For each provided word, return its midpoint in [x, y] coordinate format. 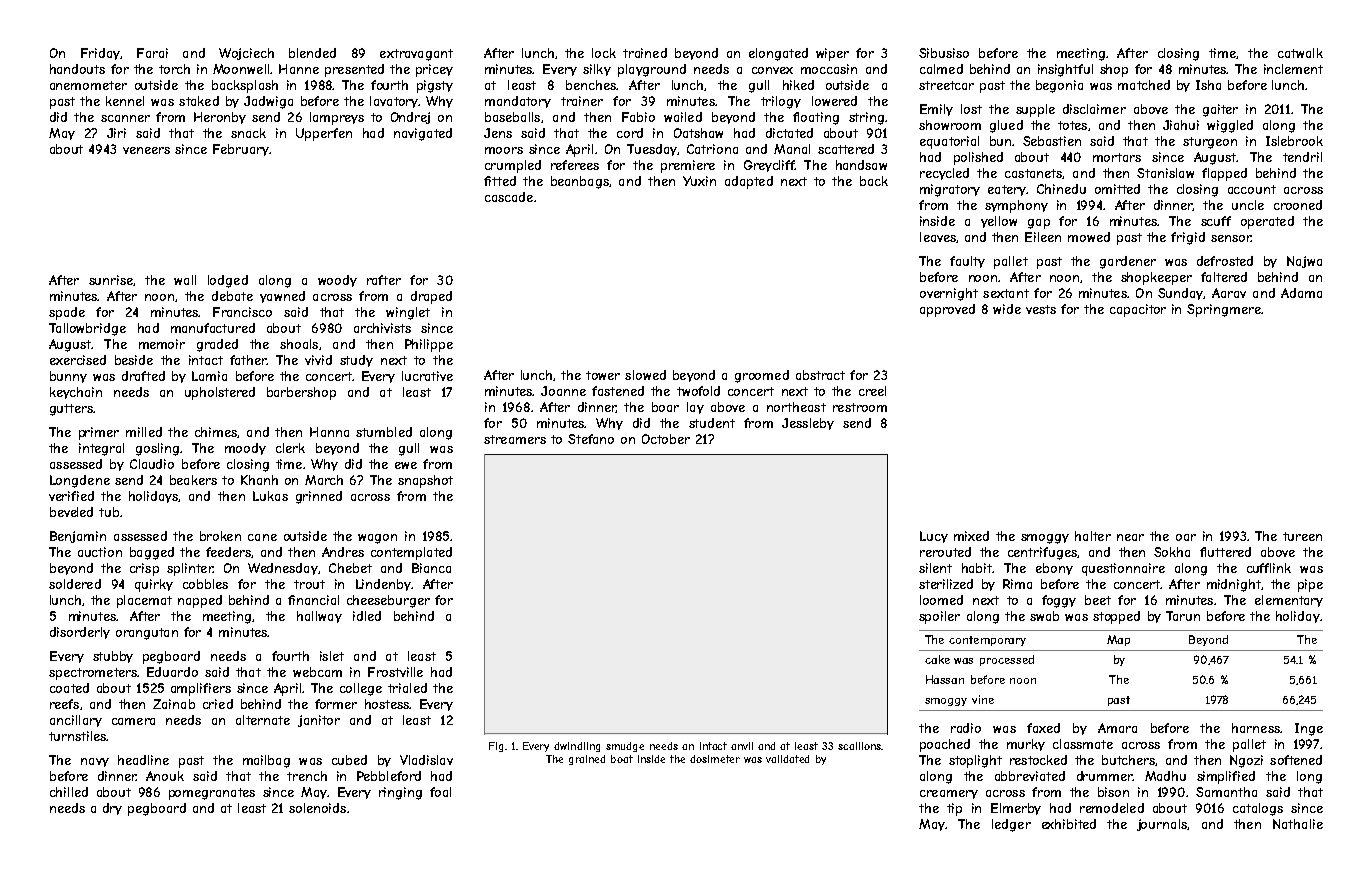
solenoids [317, 808]
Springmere [1224, 310]
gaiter [1220, 110]
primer [99, 433]
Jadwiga [268, 102]
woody [337, 281]
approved [947, 310]
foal [440, 792]
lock [604, 53]
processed [1007, 660]
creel [872, 391]
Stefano [591, 439]
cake [937, 659]
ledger [1011, 825]
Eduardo [172, 672]
